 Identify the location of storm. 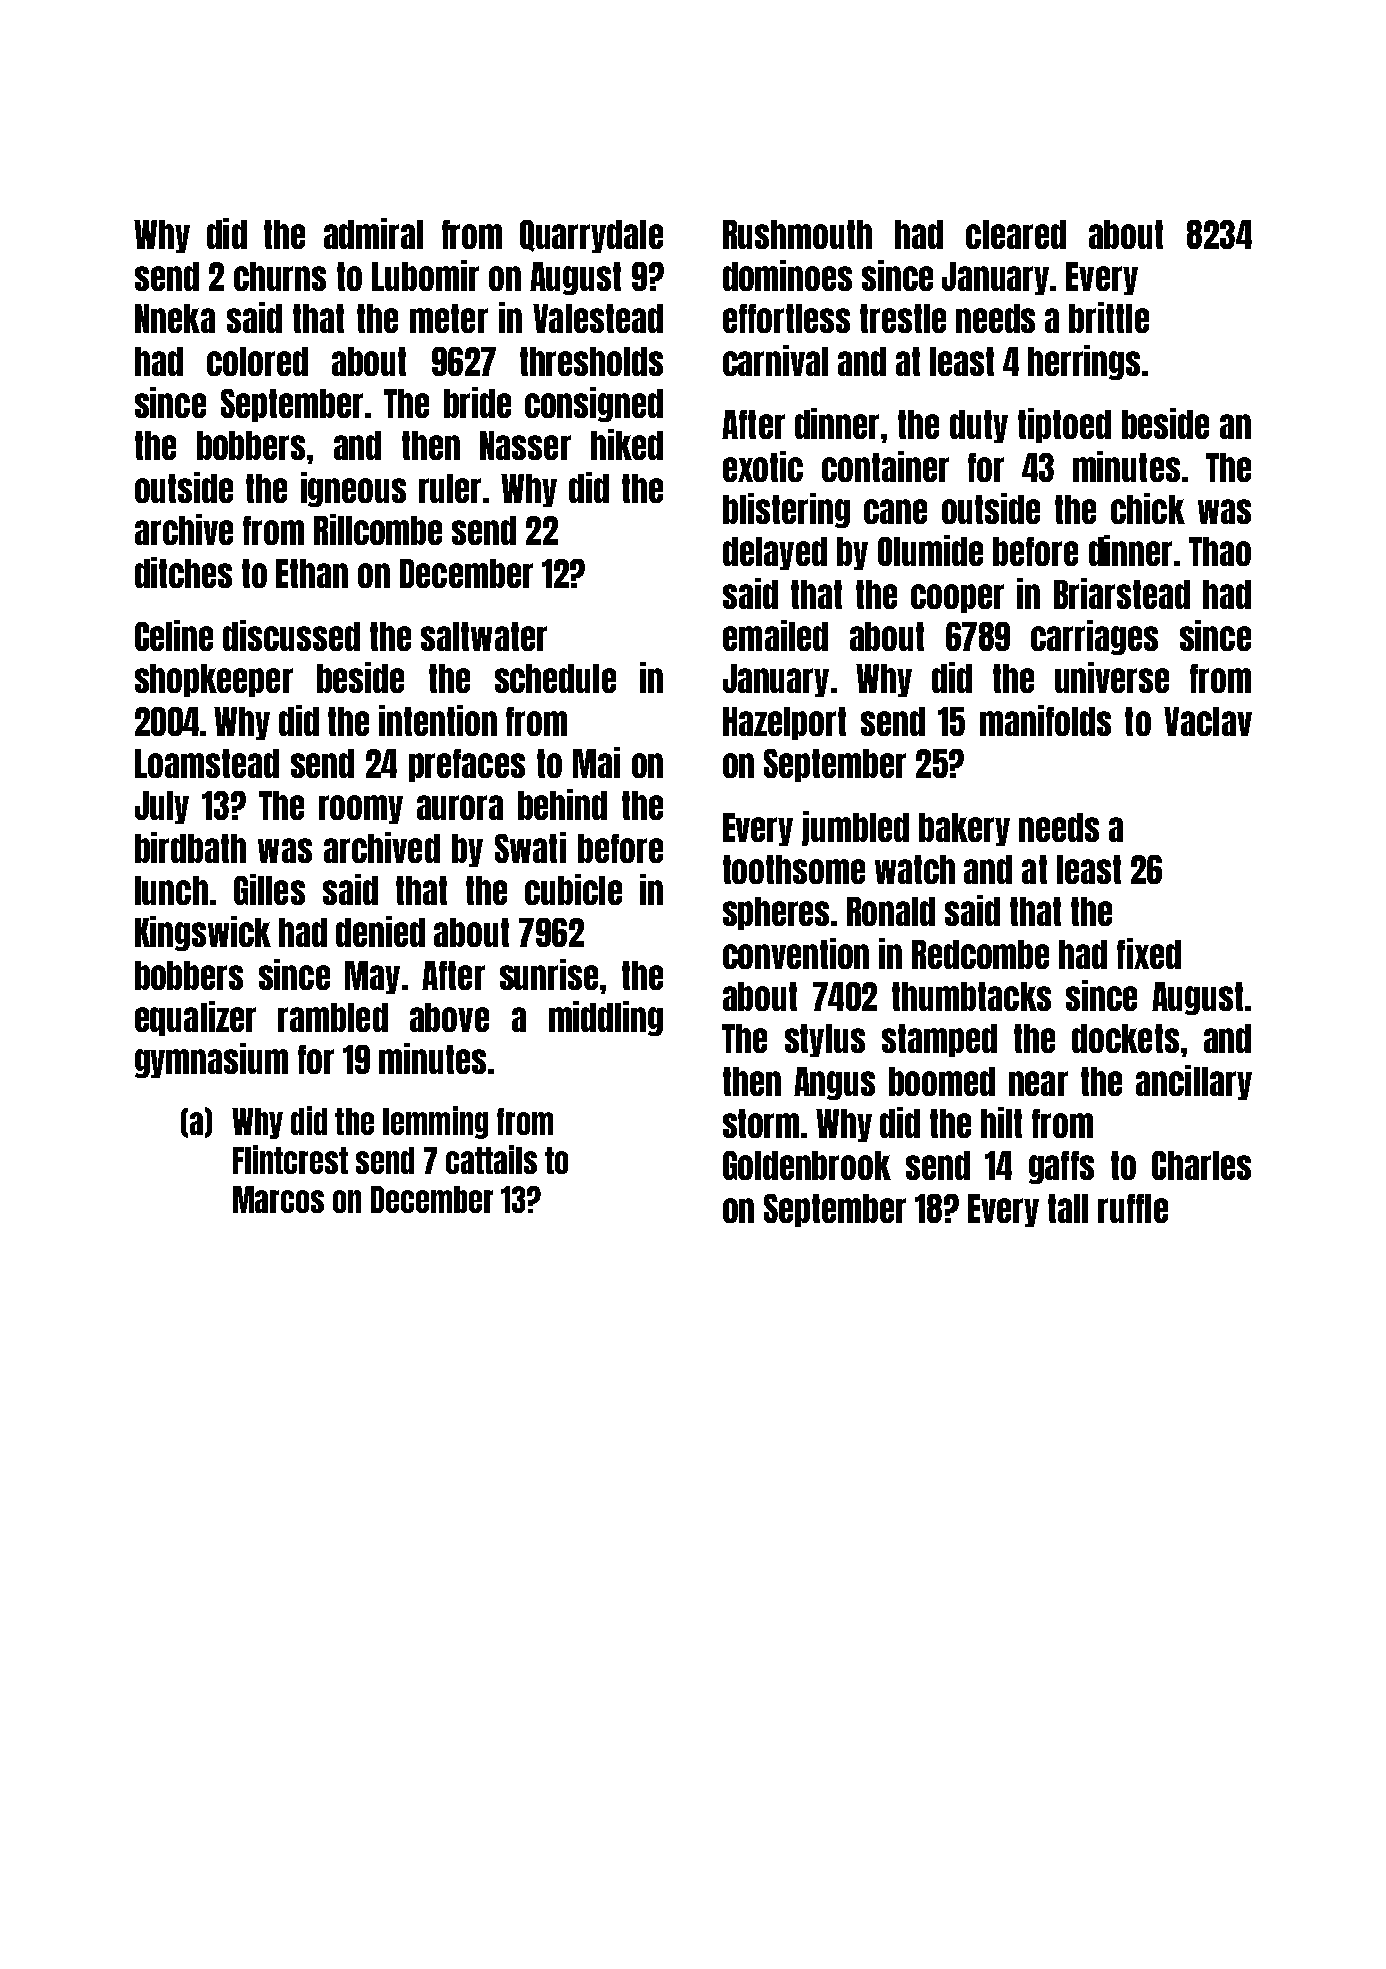
(761, 1123).
